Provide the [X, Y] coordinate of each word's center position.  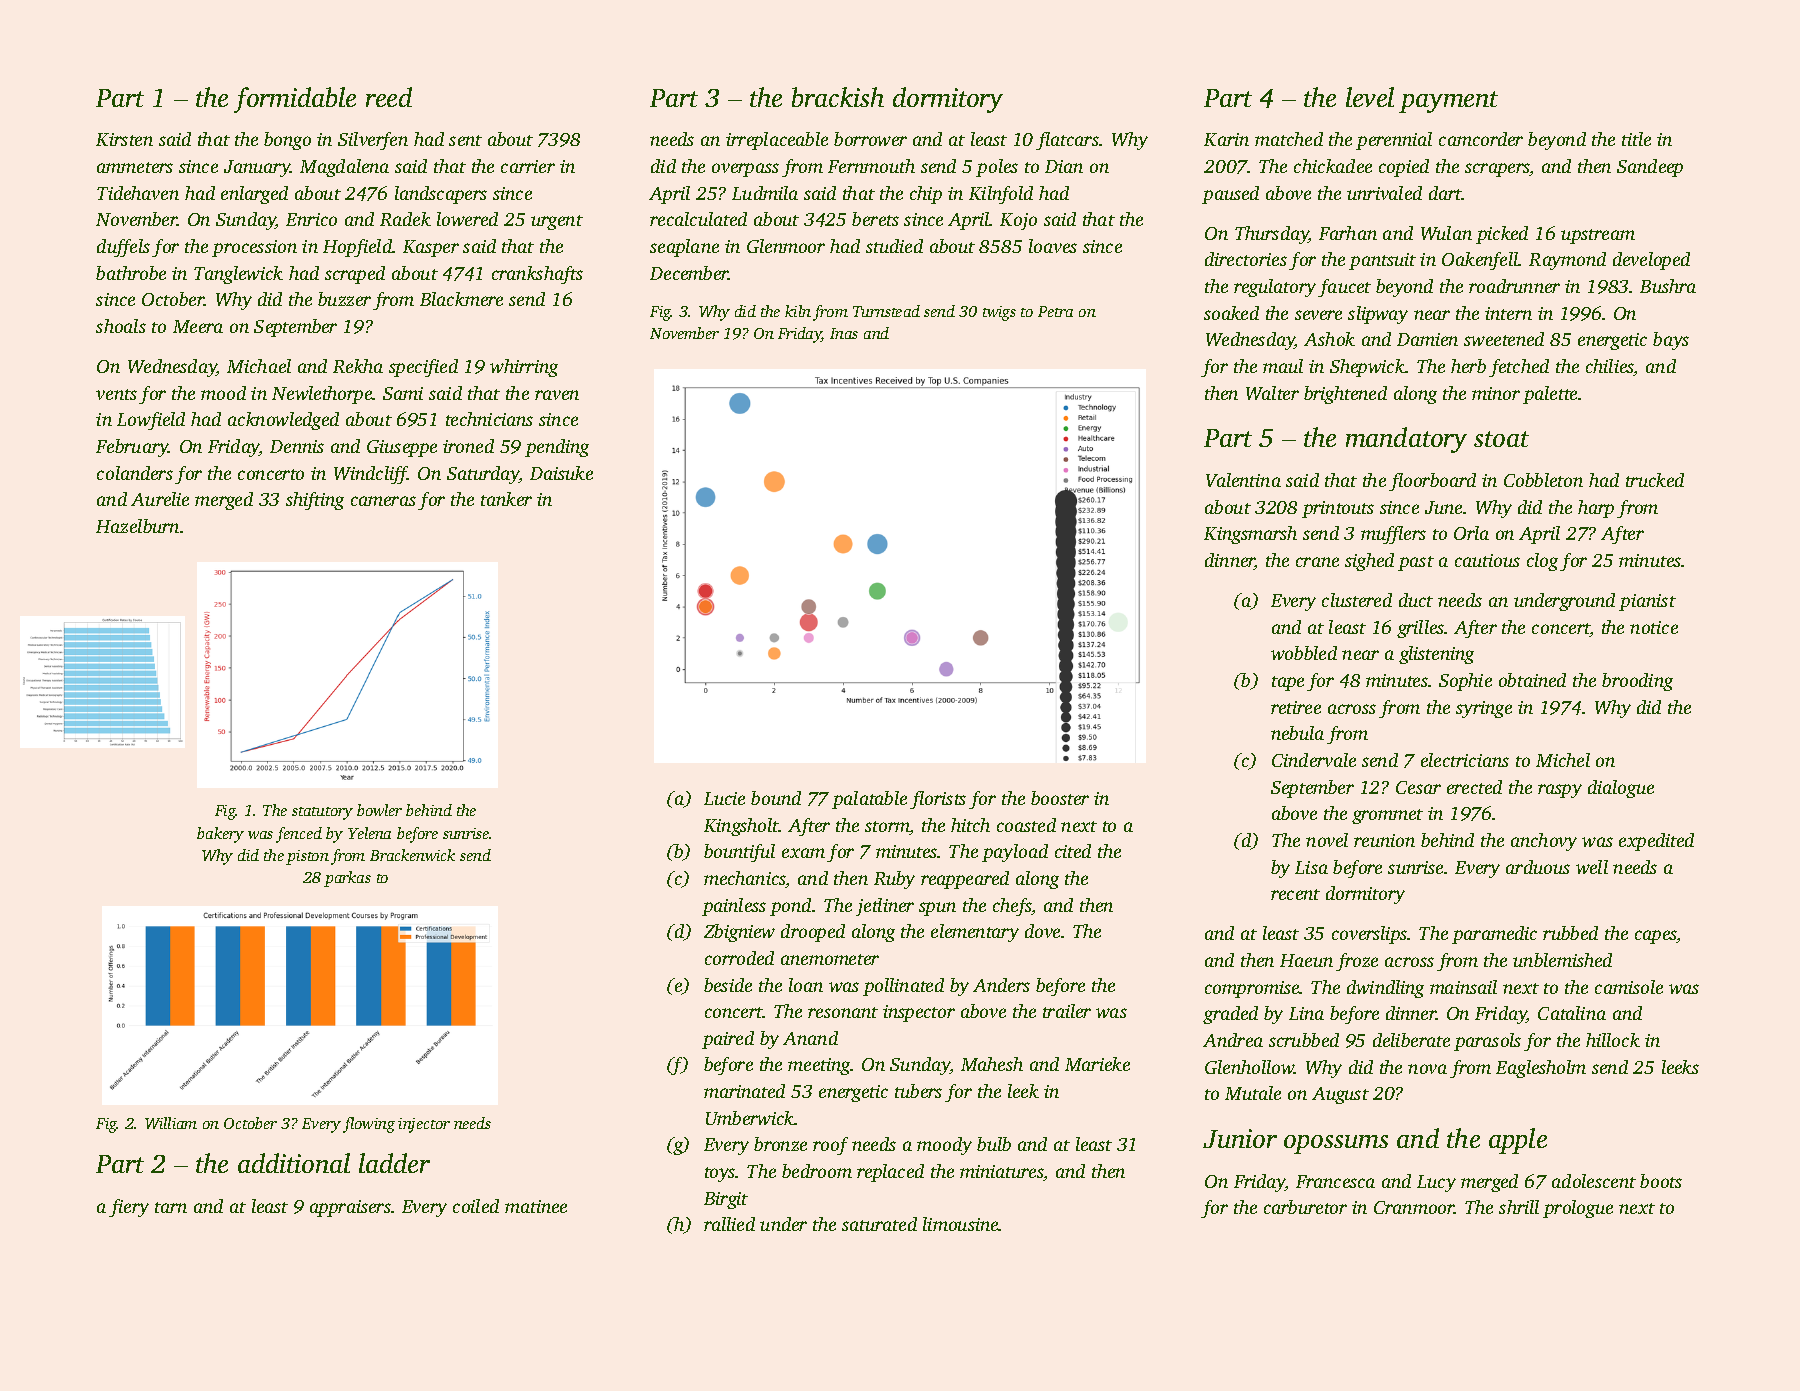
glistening [1436, 655]
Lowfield [151, 421]
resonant [843, 1012]
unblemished [1562, 960]
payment [1448, 102]
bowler [379, 810]
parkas [347, 879]
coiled [476, 1206]
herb [1468, 366]
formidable [295, 100]
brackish [838, 97]
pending [557, 448]
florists [938, 800]
